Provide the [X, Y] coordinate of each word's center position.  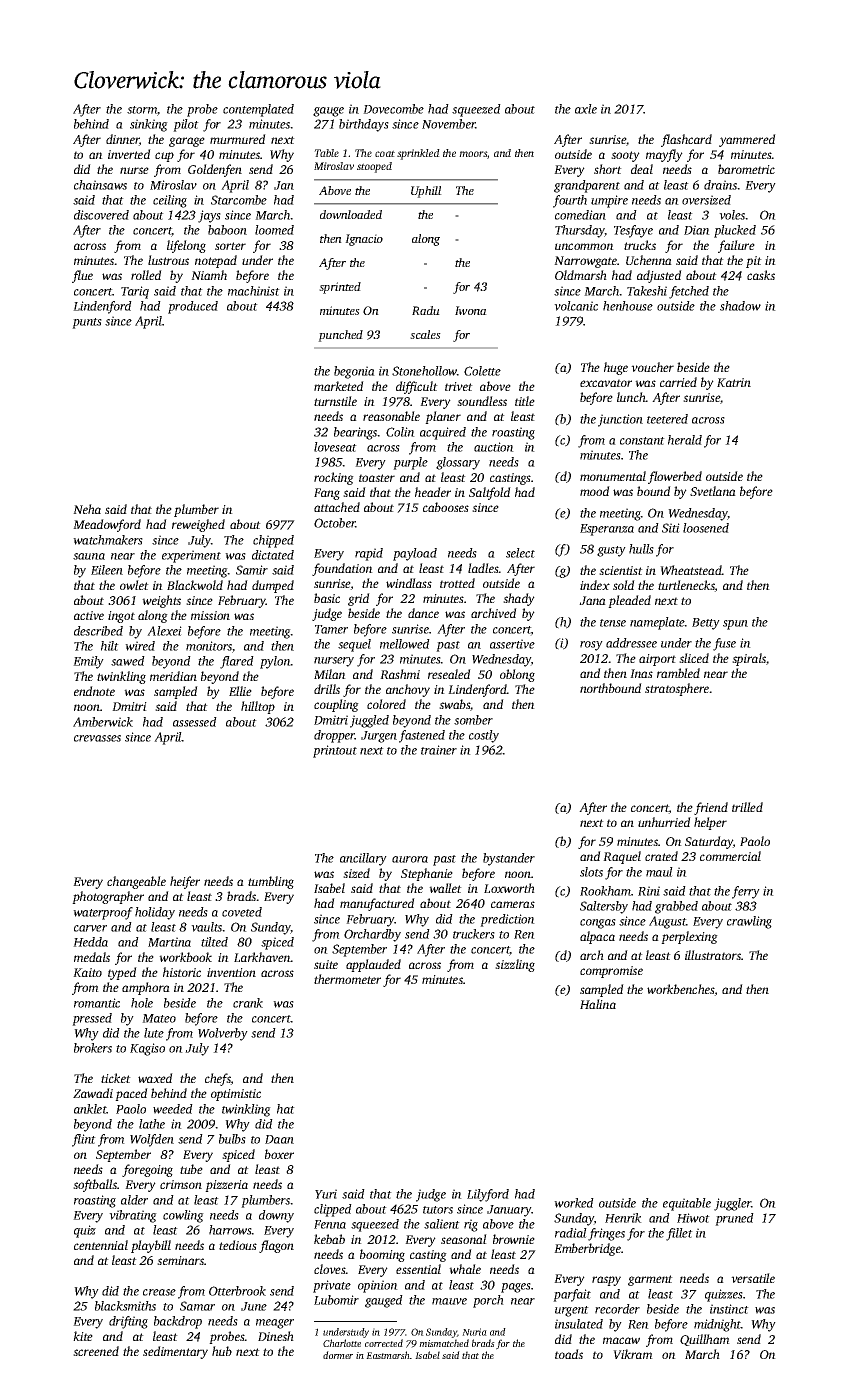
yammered [747, 140]
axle [586, 109]
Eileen [107, 570]
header [433, 492]
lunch [631, 397]
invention [231, 972]
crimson [181, 1184]
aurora [410, 859]
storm [142, 110]
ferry [746, 892]
